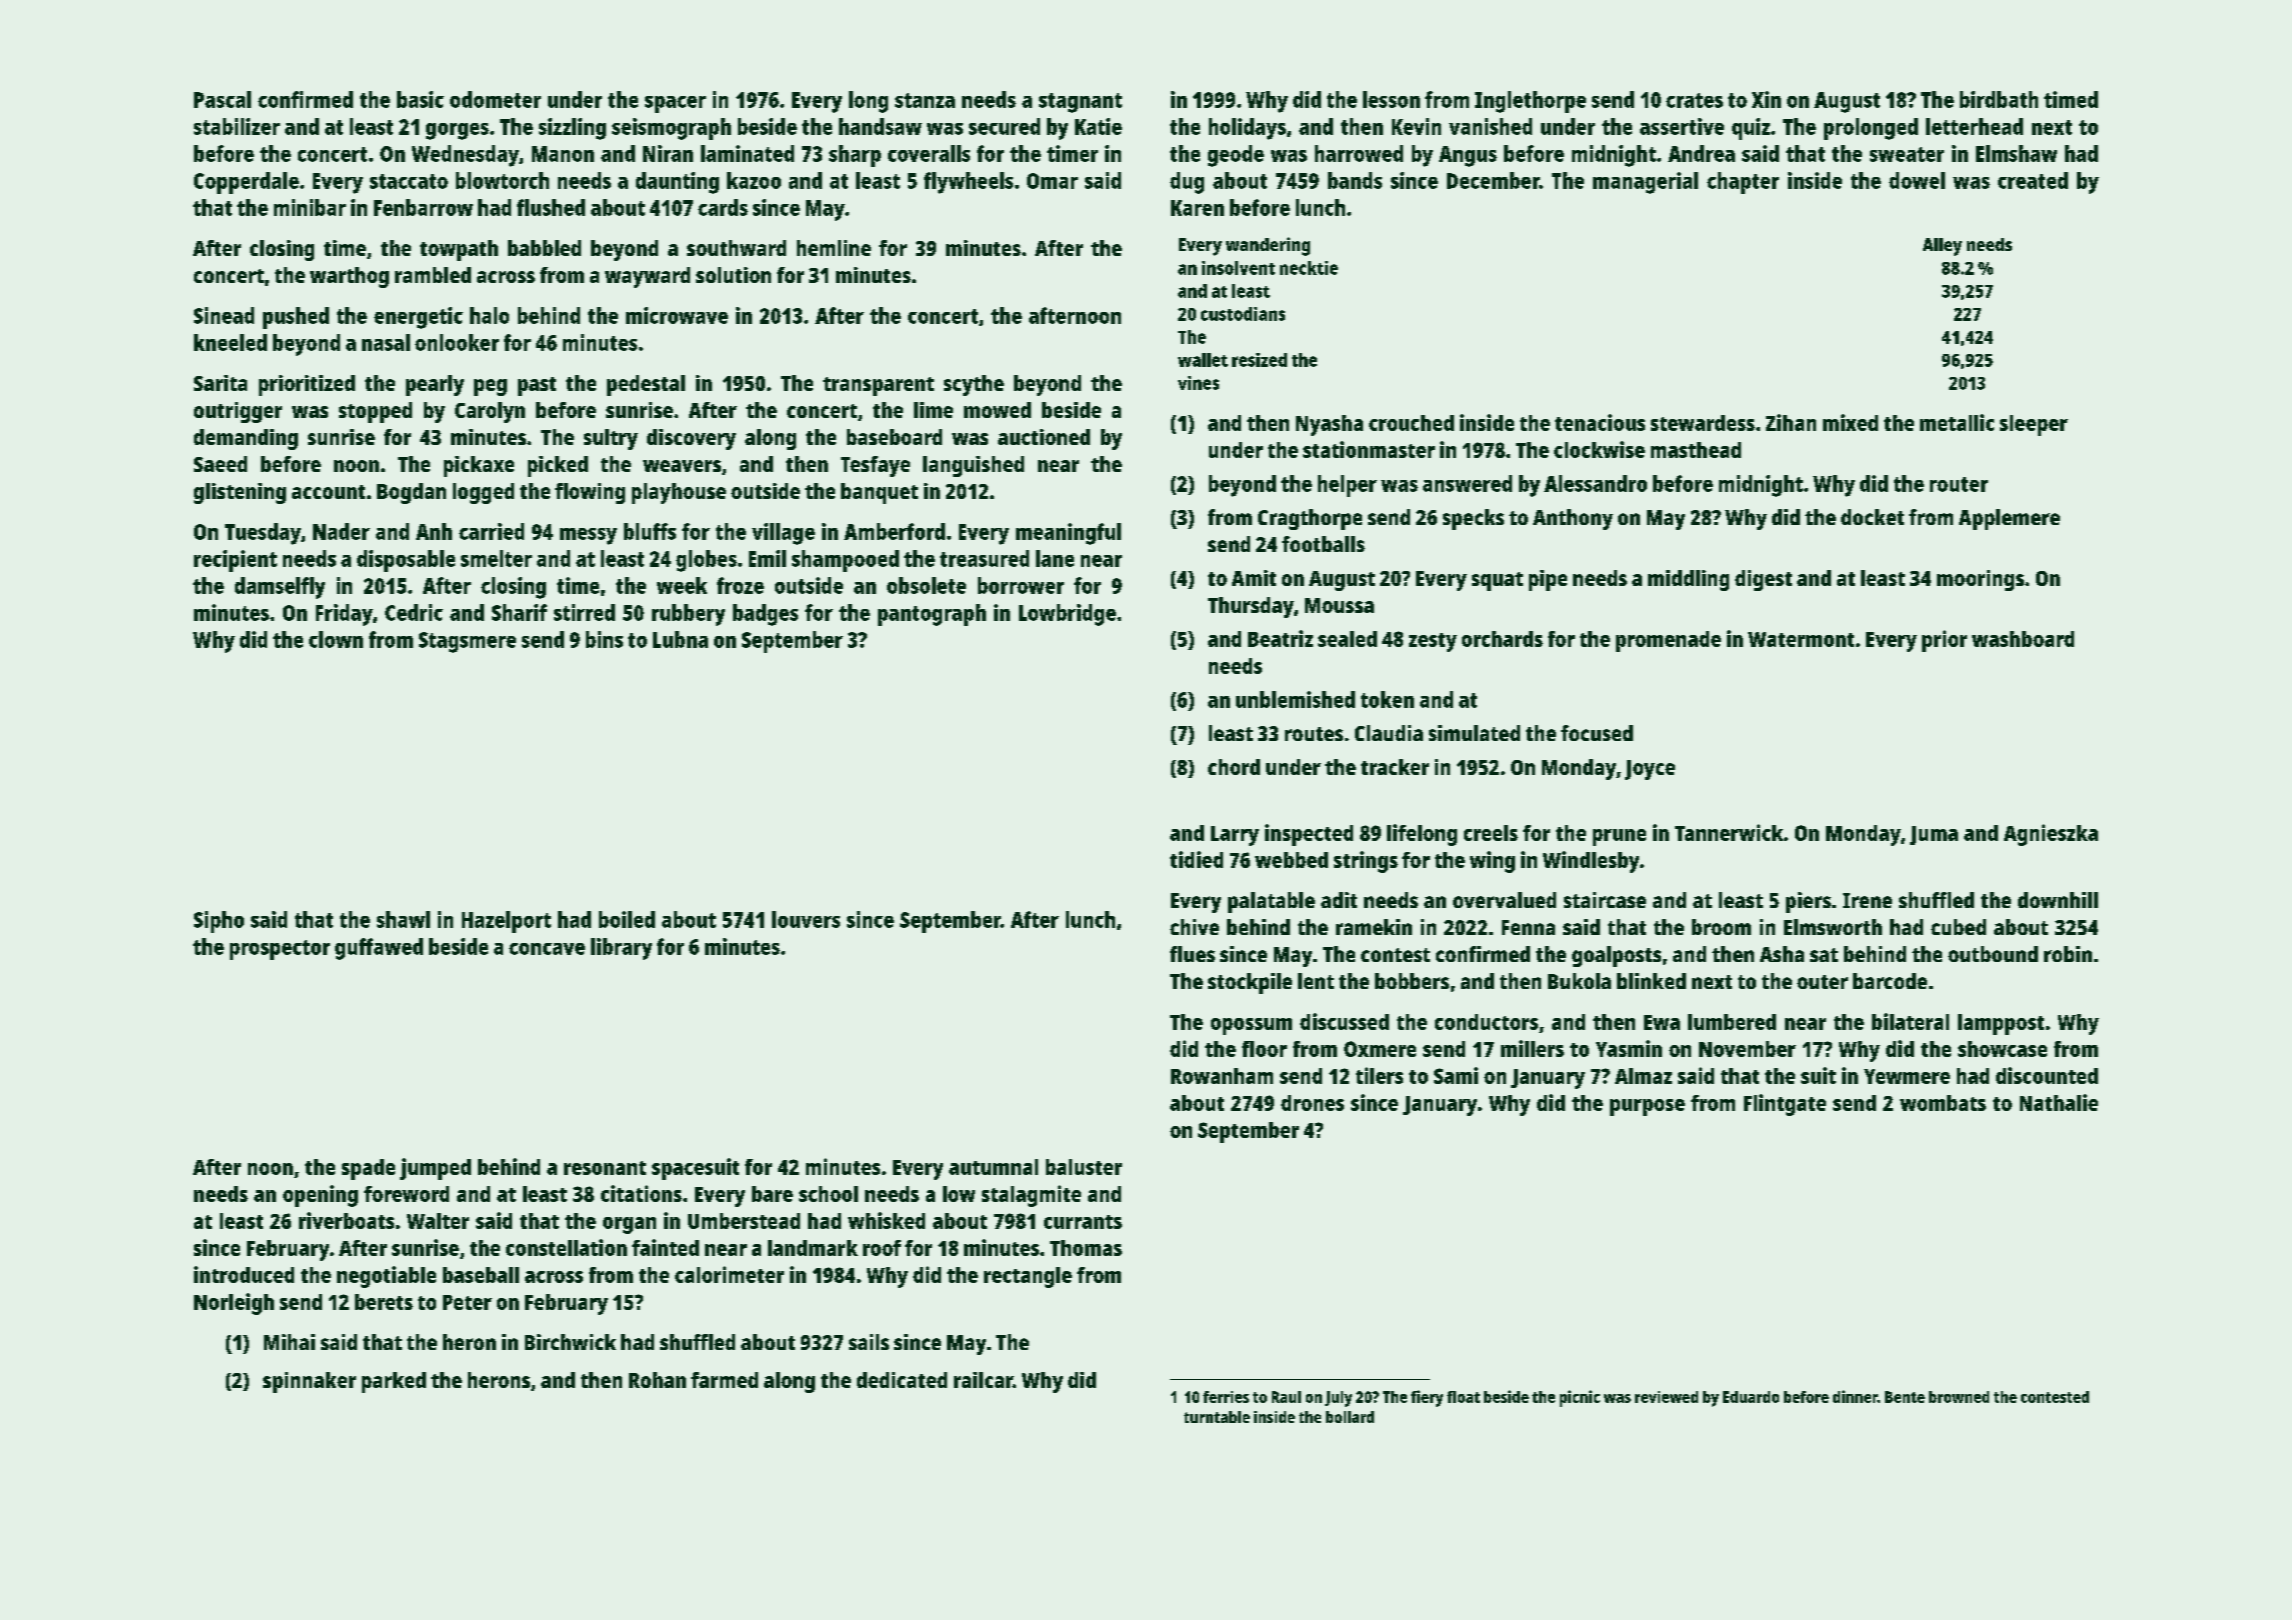 This page has height=1620, width=2292. I want to click on turntable, so click(1217, 1417).
